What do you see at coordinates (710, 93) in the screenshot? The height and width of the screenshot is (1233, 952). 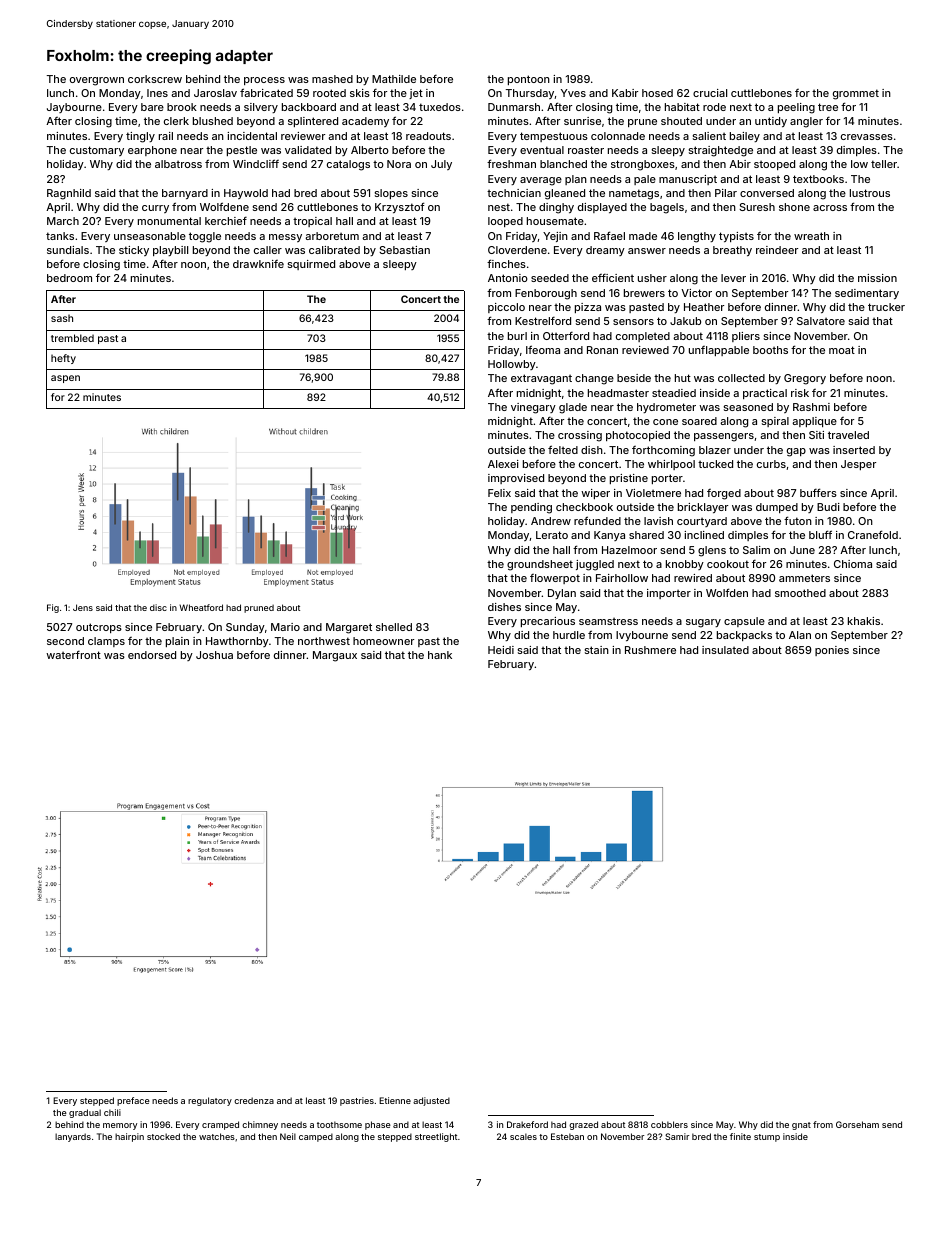 I see `crucial` at bounding box center [710, 93].
